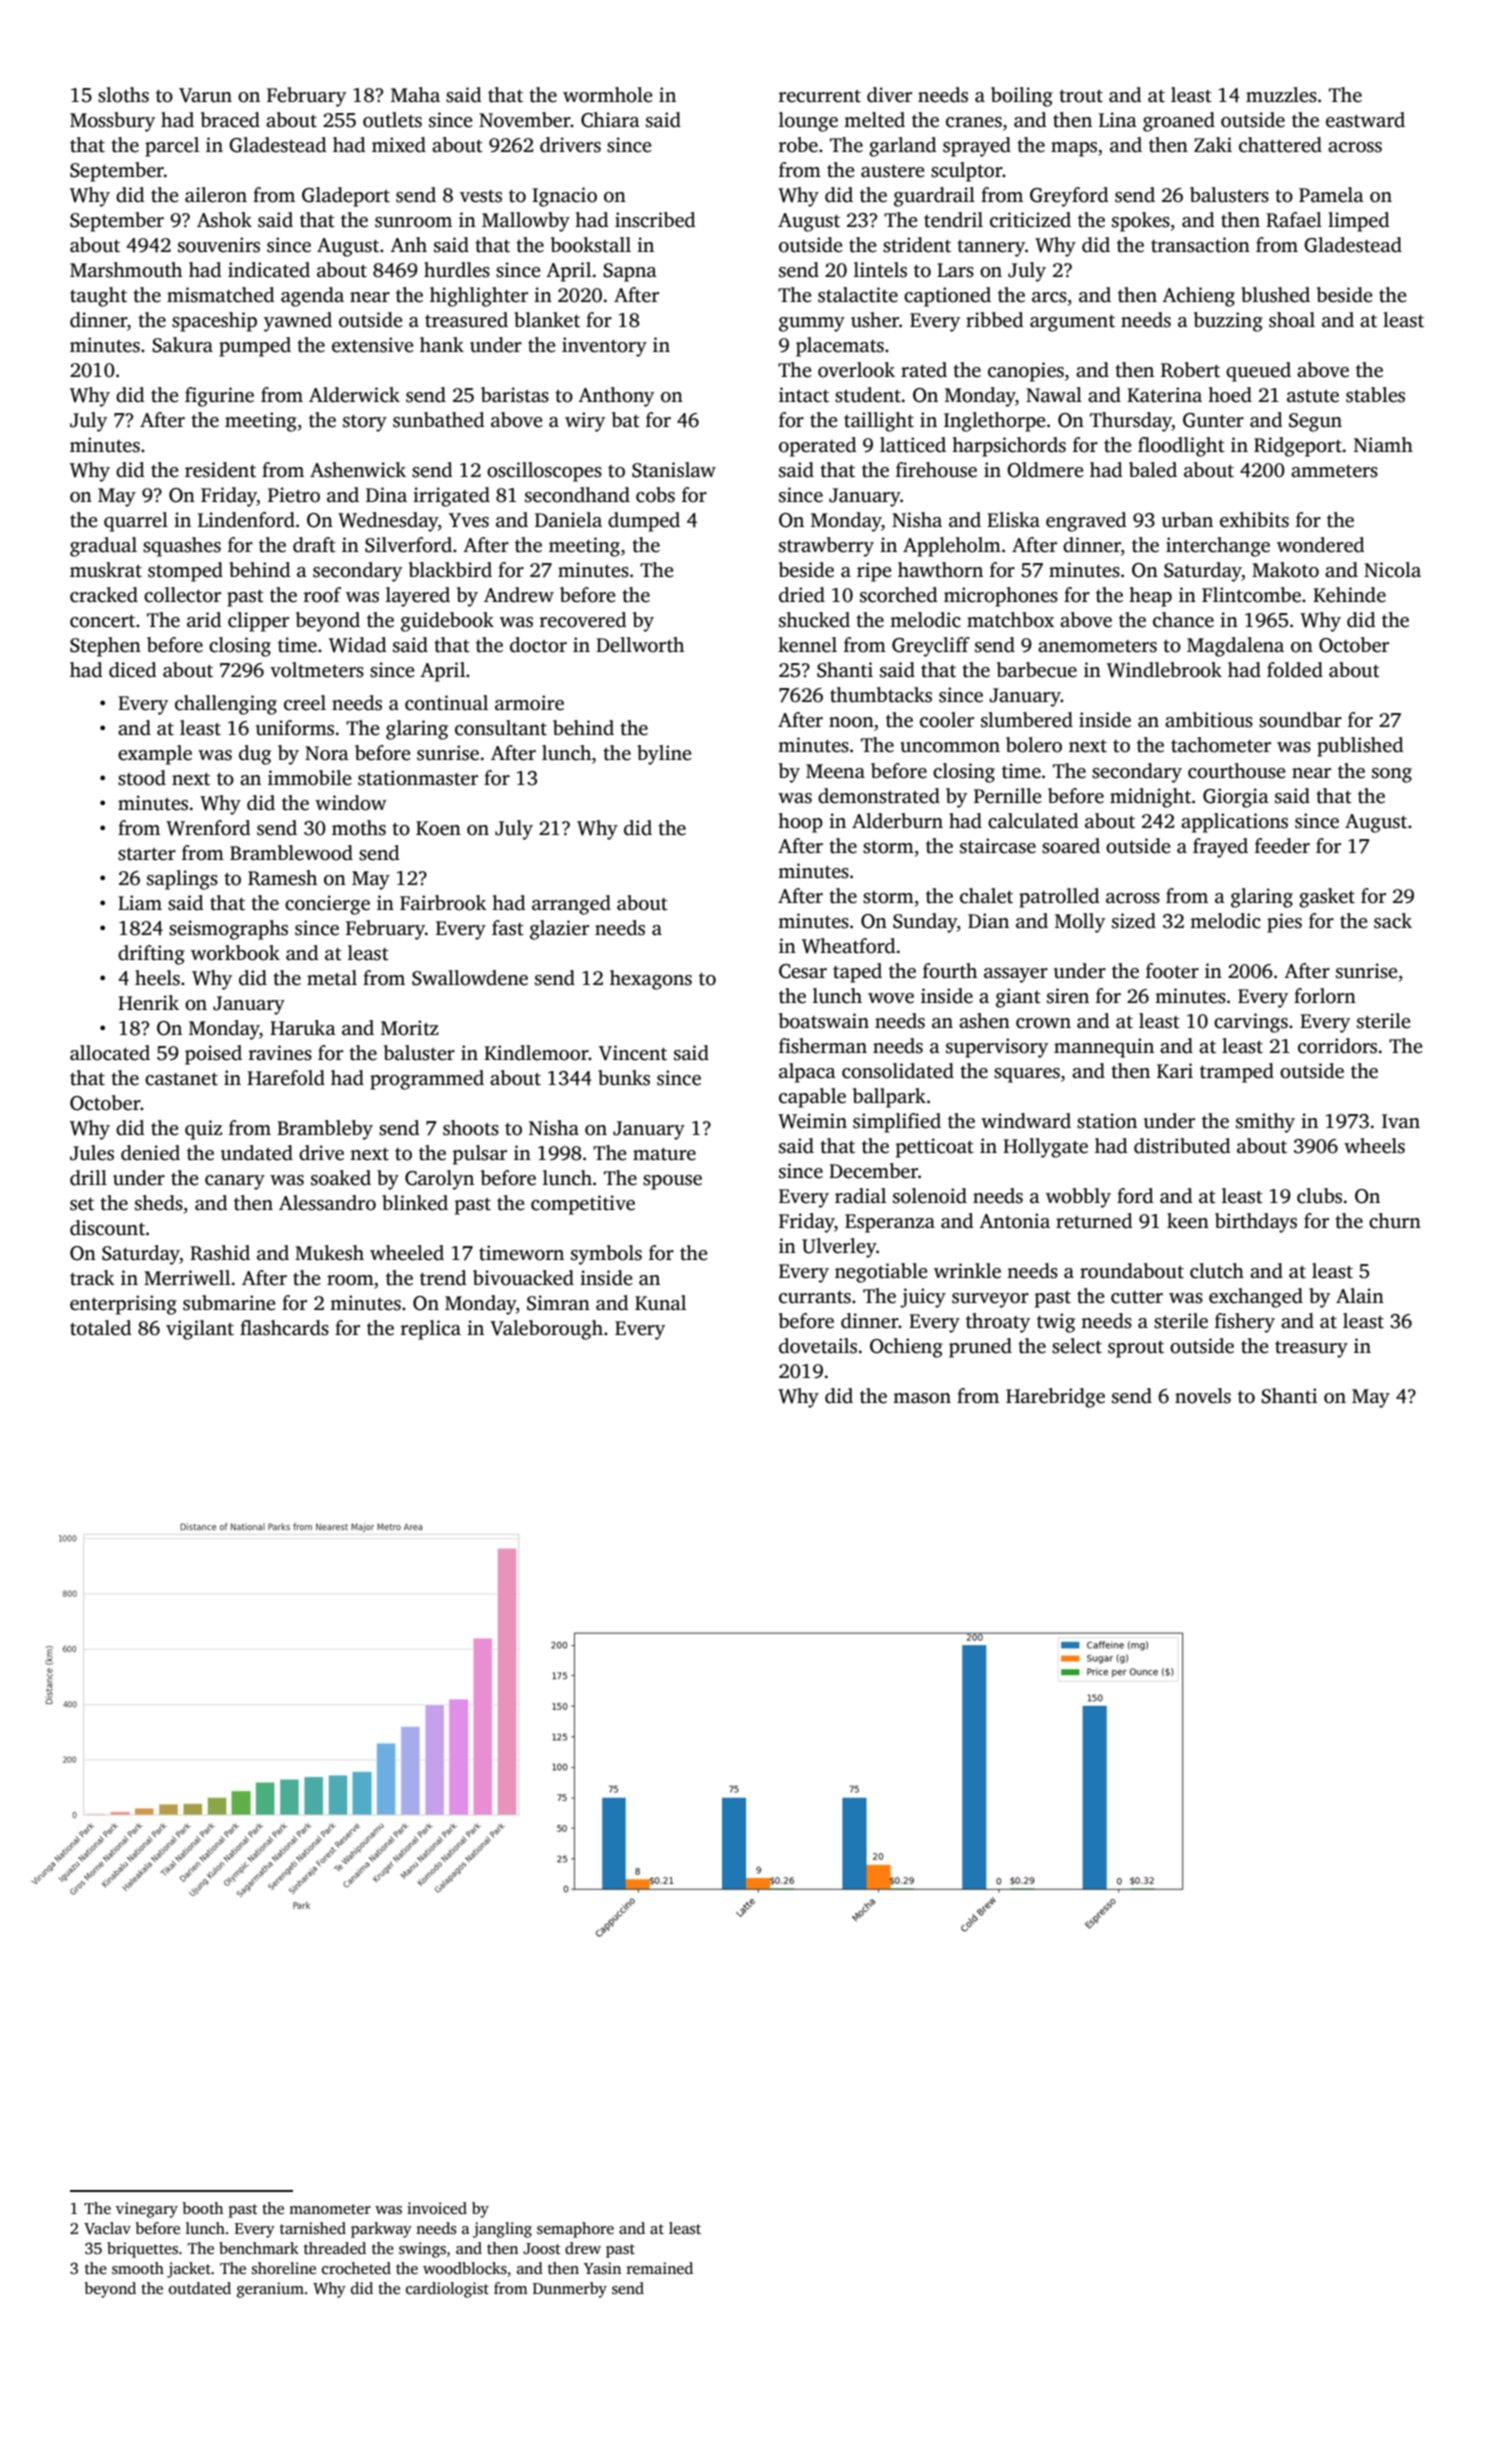 The height and width of the screenshot is (2464, 1496). Describe the element at coordinates (820, 96) in the screenshot. I see `recurrent` at that location.
